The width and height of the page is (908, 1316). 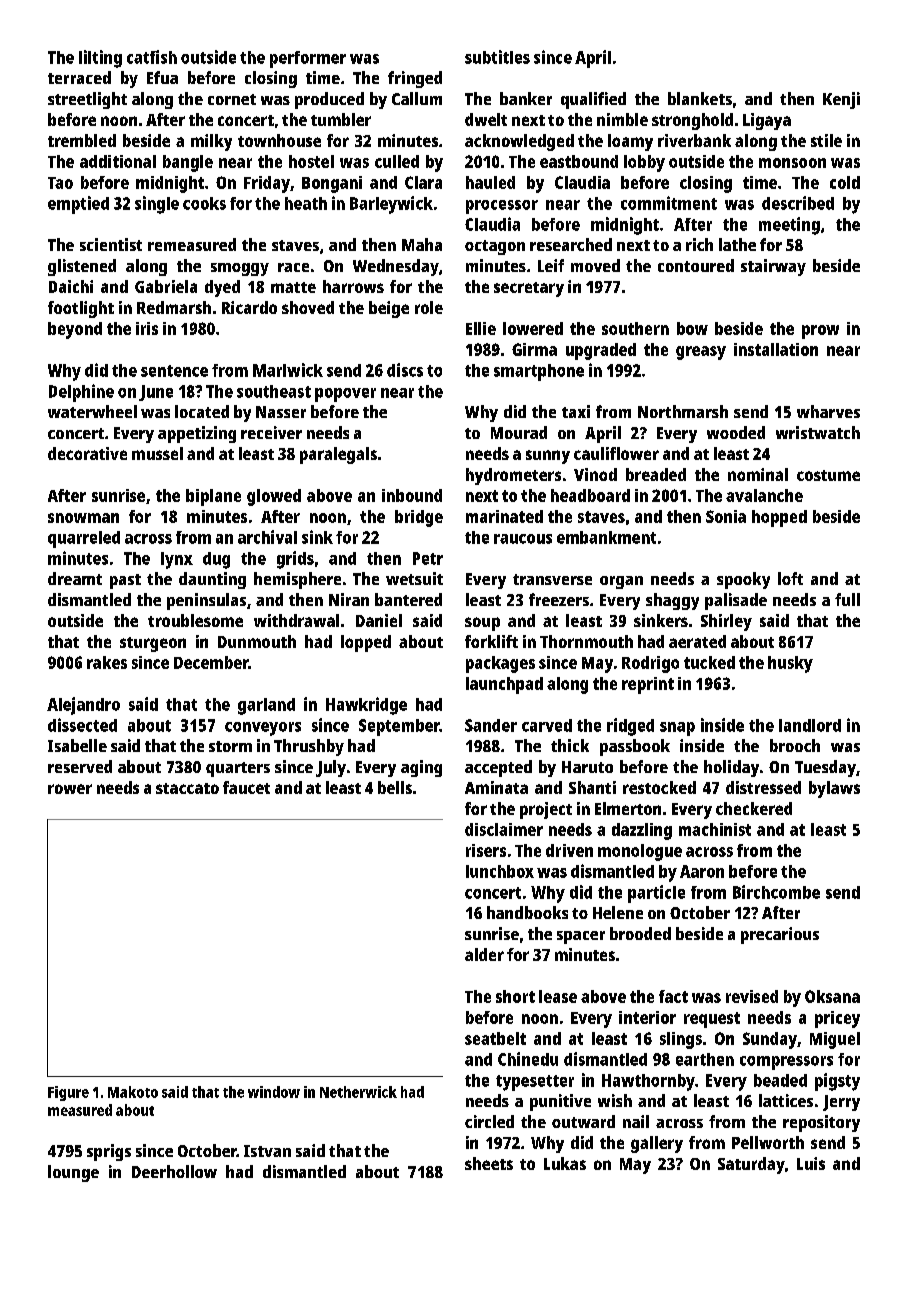 I want to click on smoggy, so click(x=240, y=269).
